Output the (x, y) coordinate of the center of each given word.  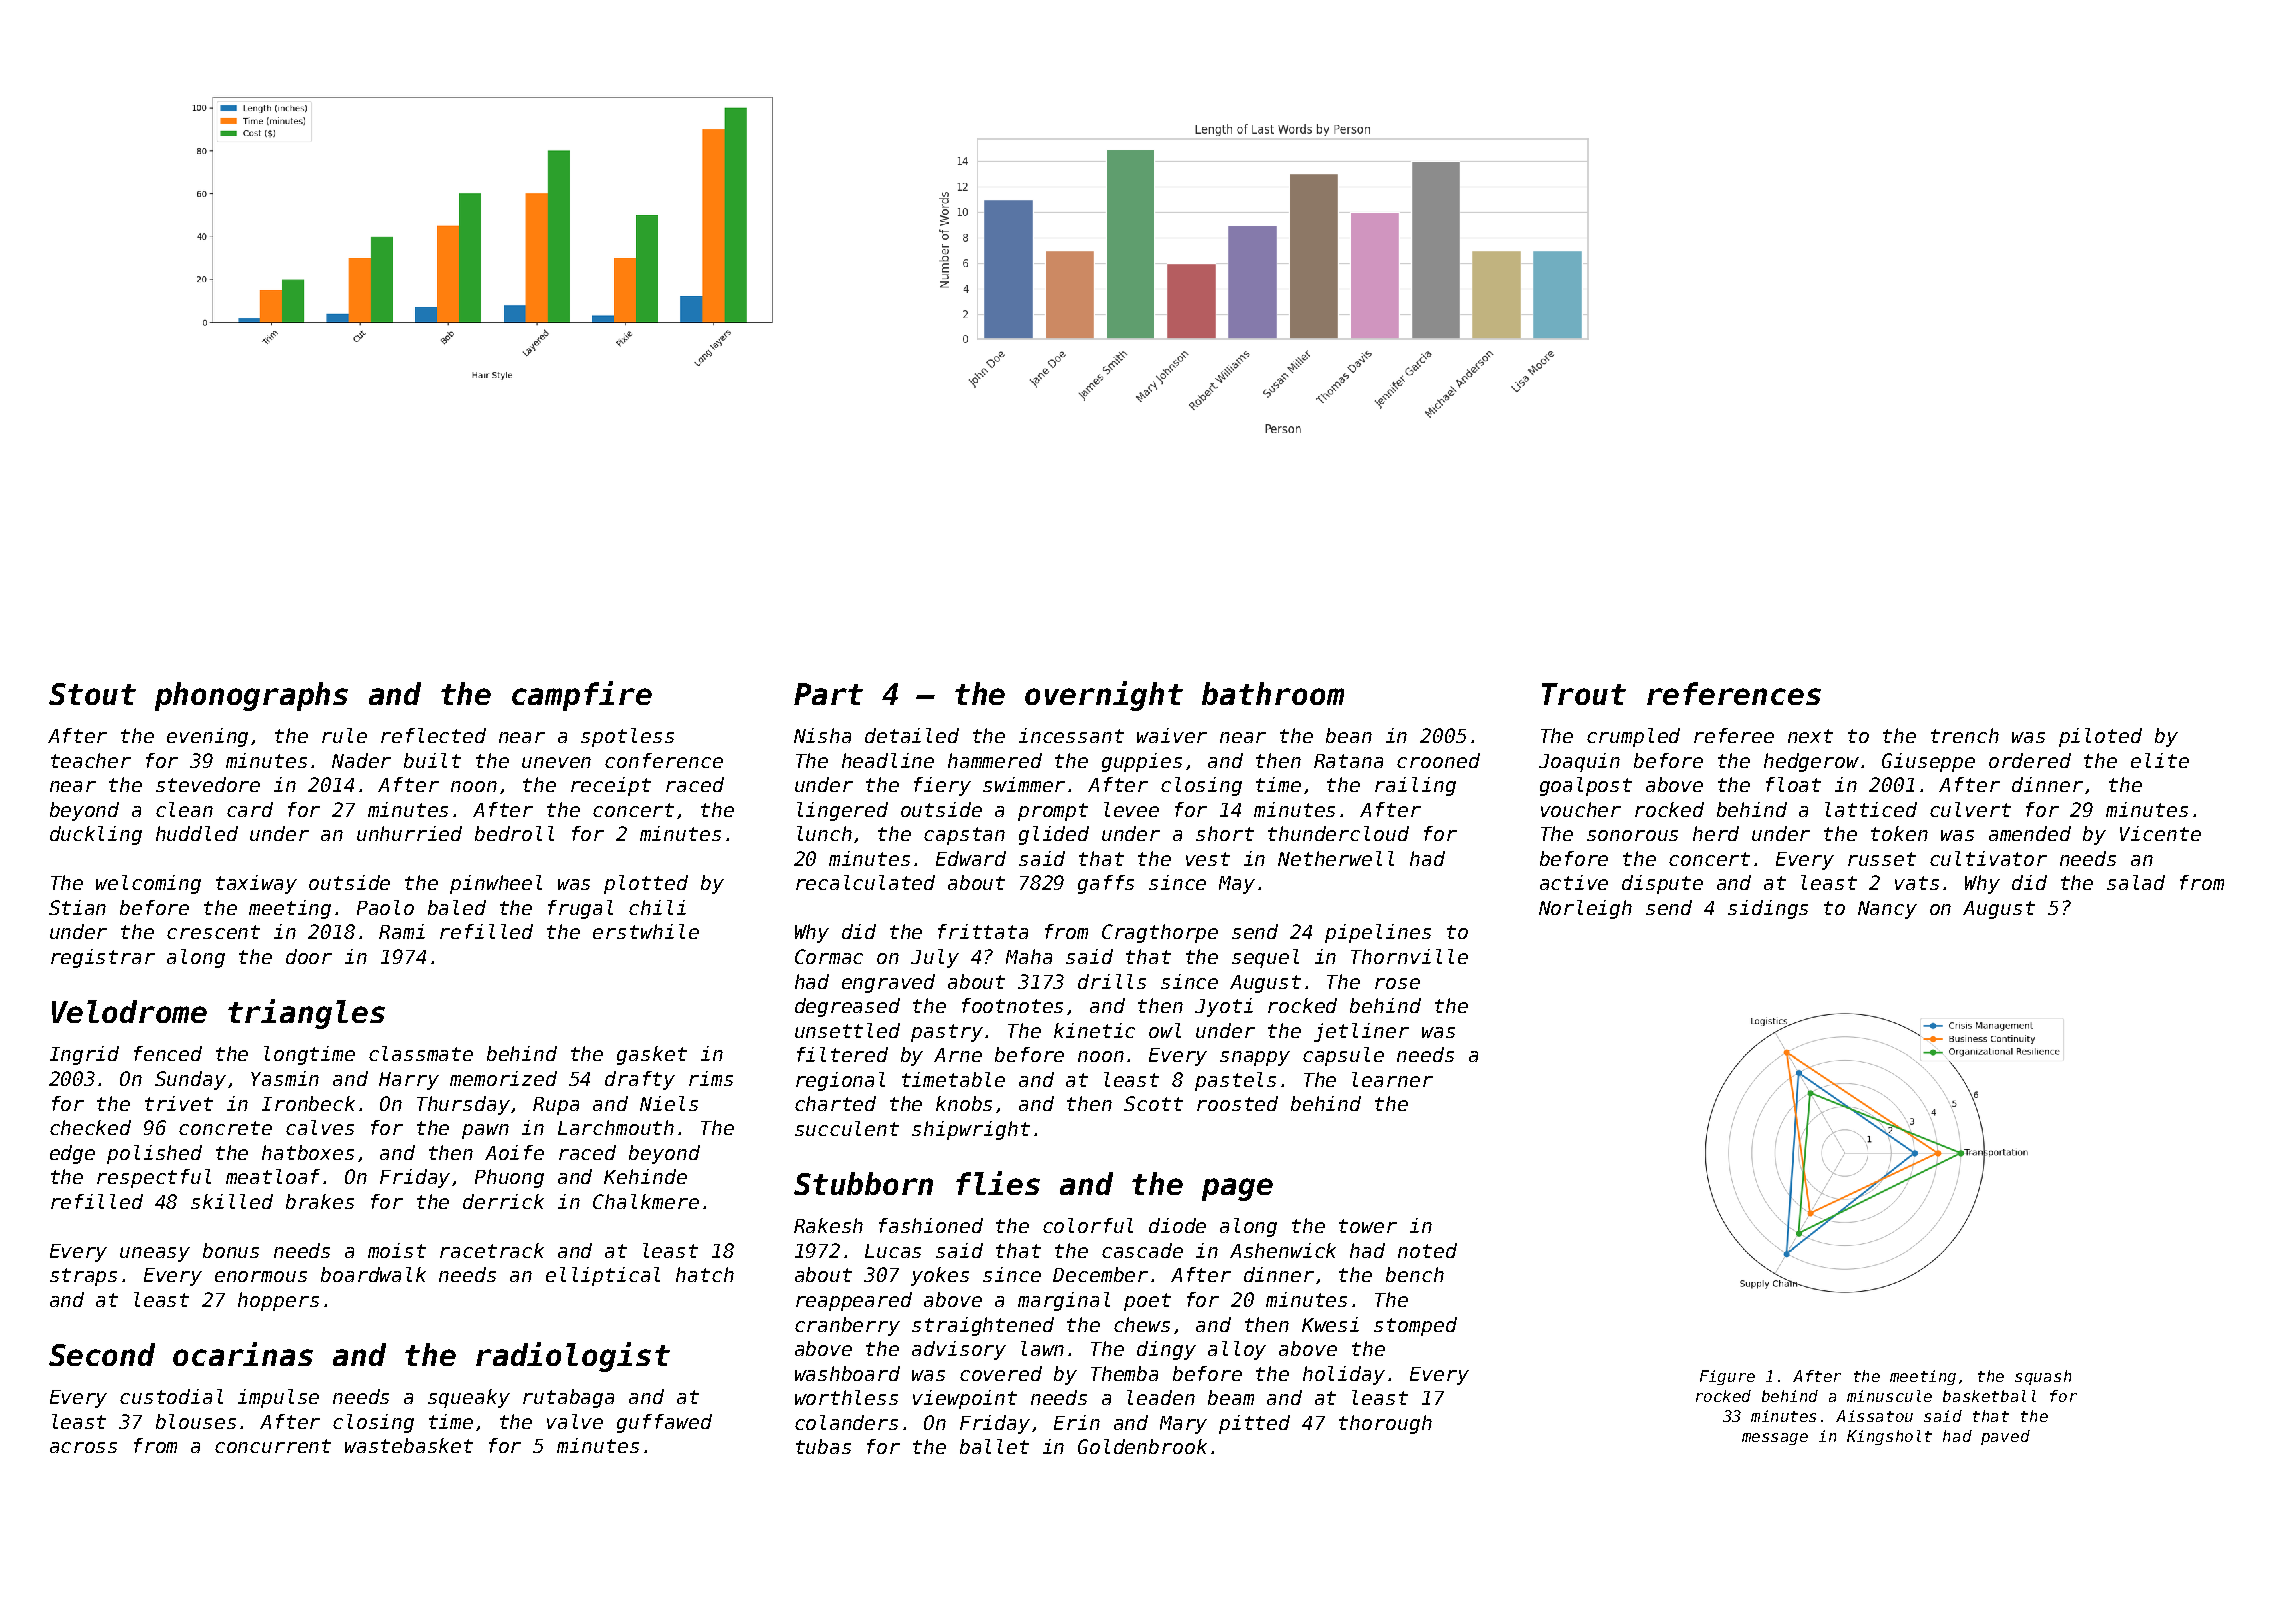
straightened (983, 1326)
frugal (580, 909)
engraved (888, 983)
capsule (1343, 1056)
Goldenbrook (1142, 1446)
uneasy (155, 1254)
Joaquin (1579, 762)
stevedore (208, 784)
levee (1131, 809)
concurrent (273, 1446)
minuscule (1889, 1396)
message (1775, 1439)
